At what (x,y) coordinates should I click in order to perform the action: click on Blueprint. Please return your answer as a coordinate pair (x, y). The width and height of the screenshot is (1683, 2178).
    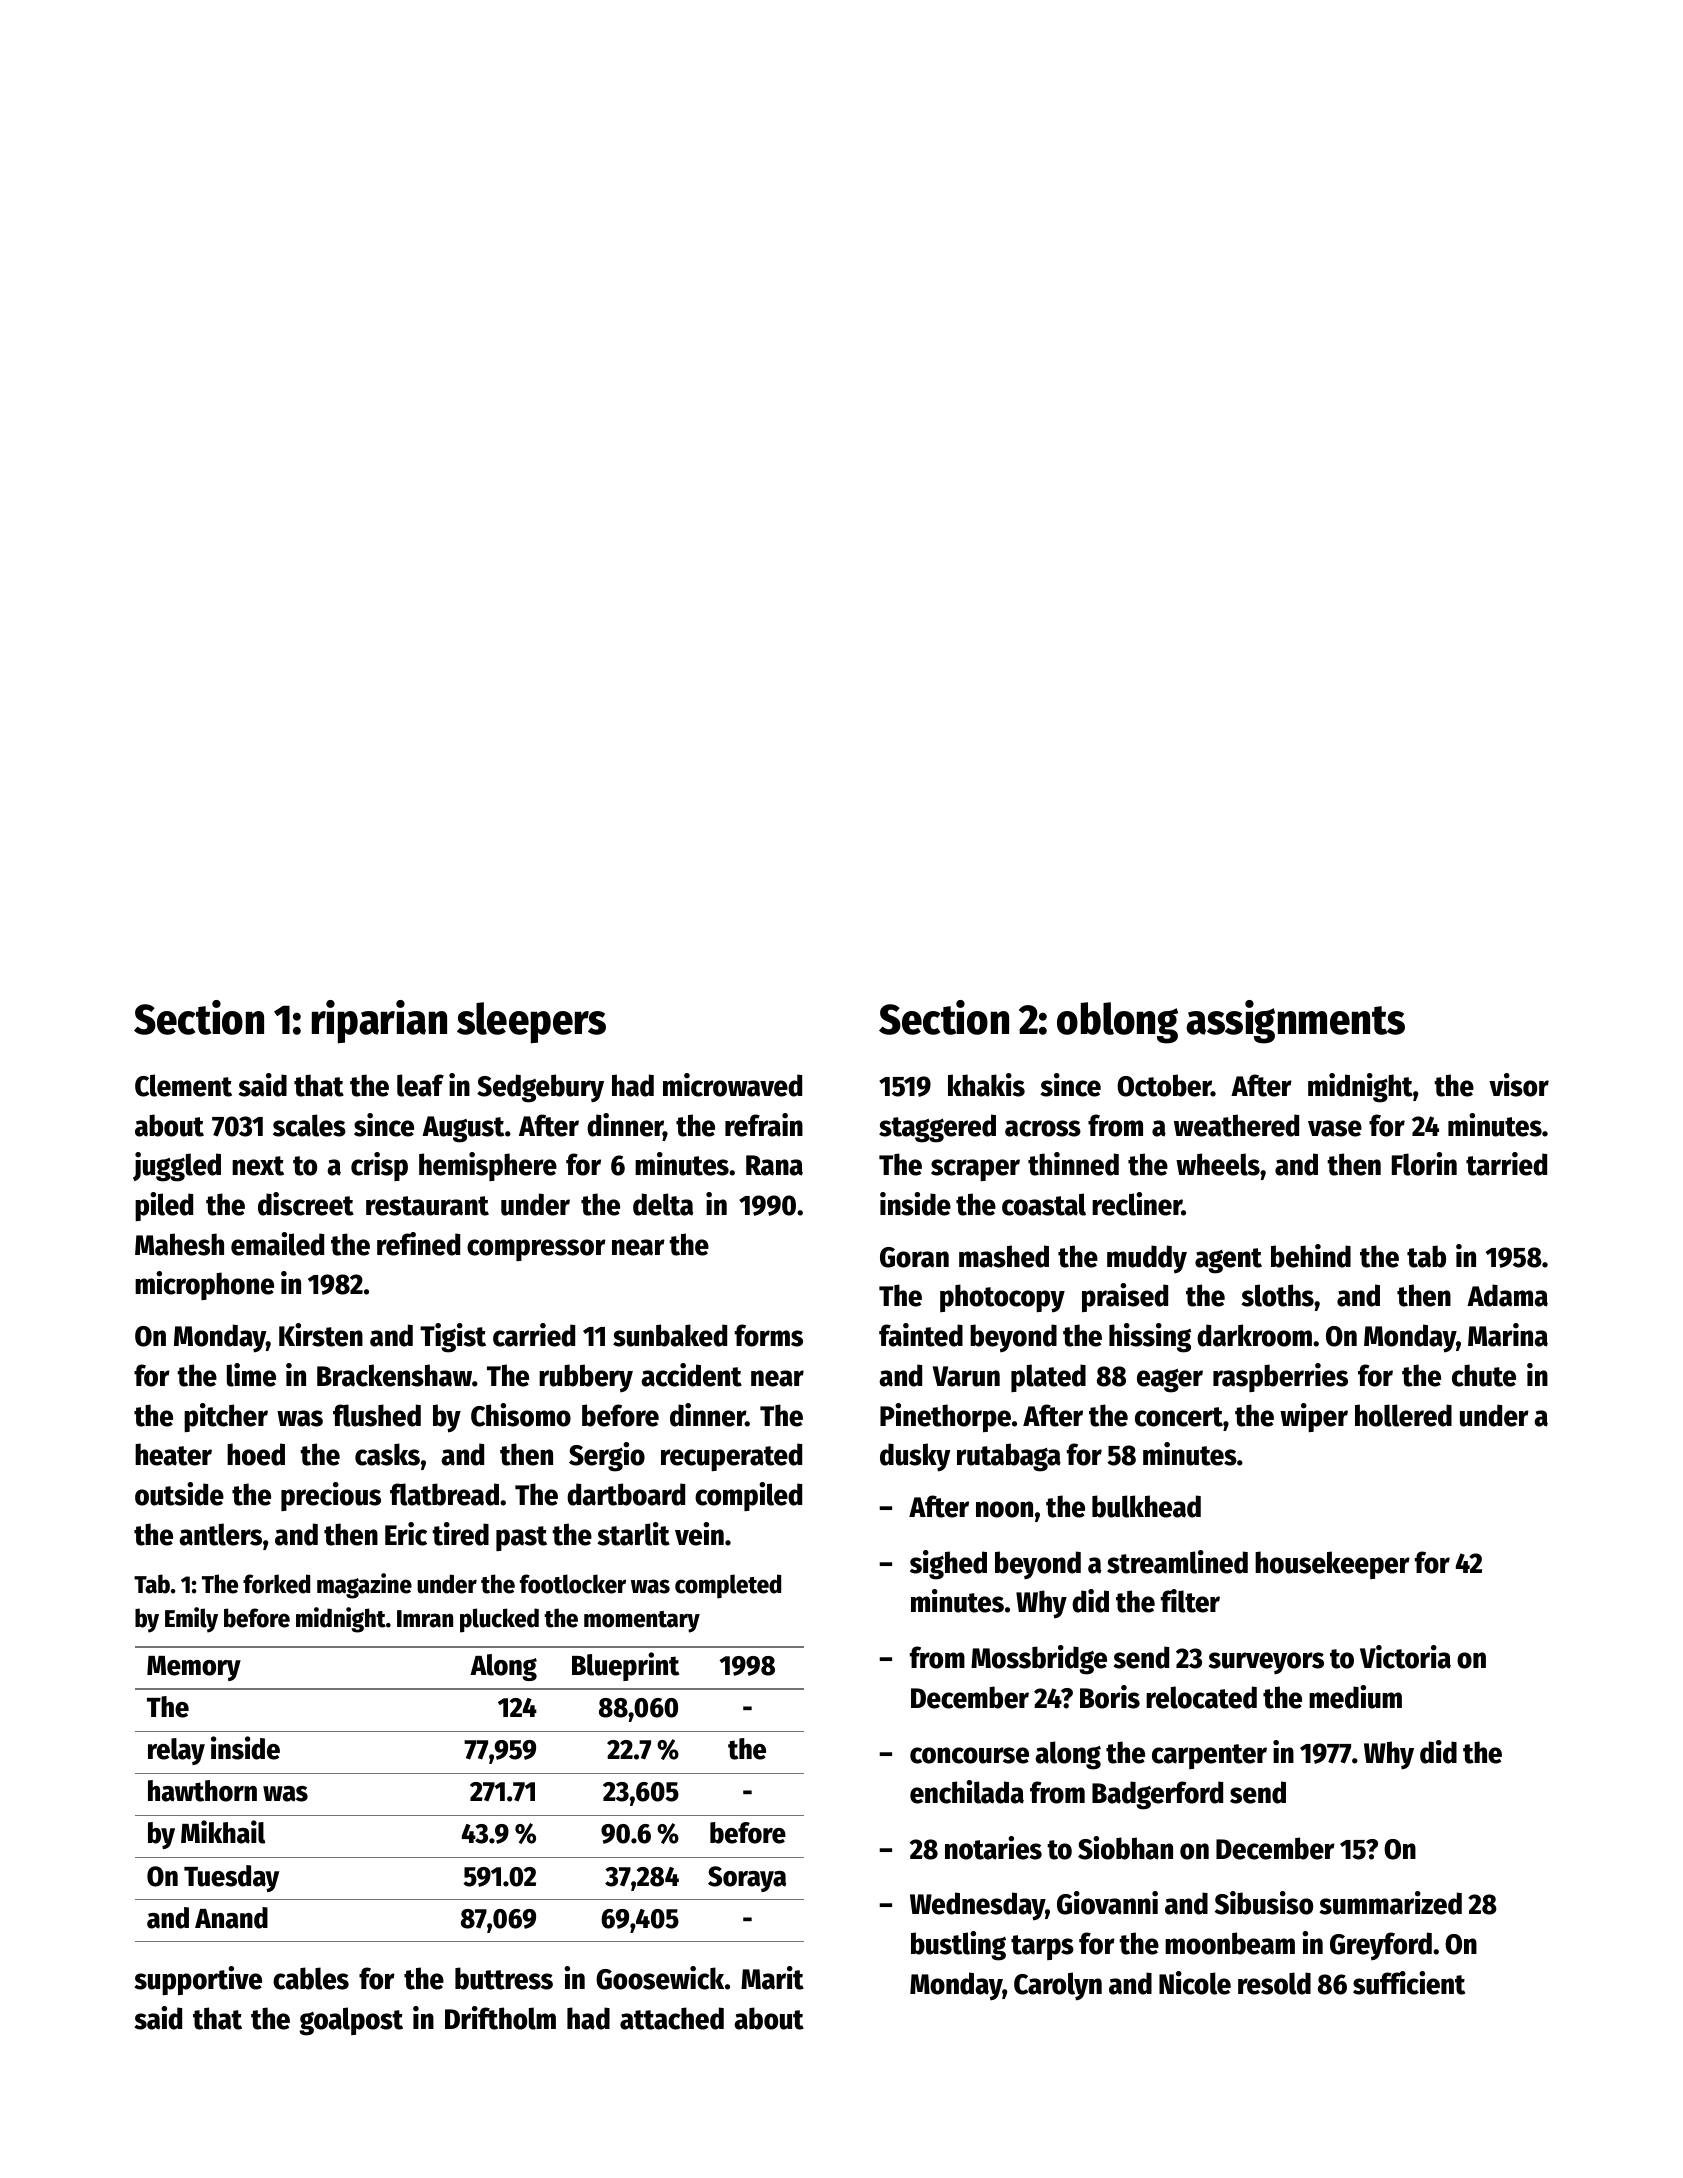
    Looking at the image, I should click on (625, 1666).
